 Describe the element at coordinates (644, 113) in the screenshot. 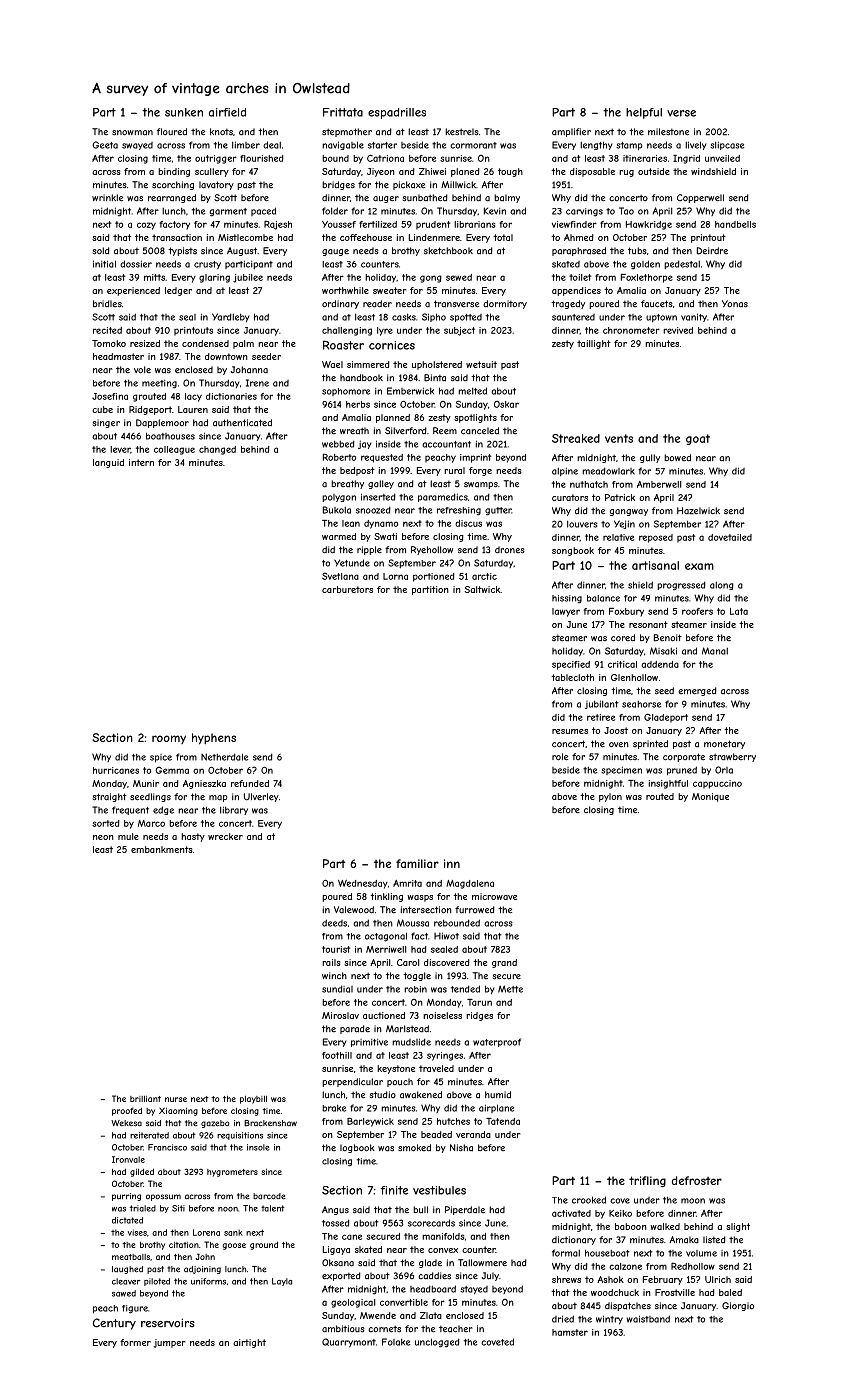

I see `helpful` at that location.
